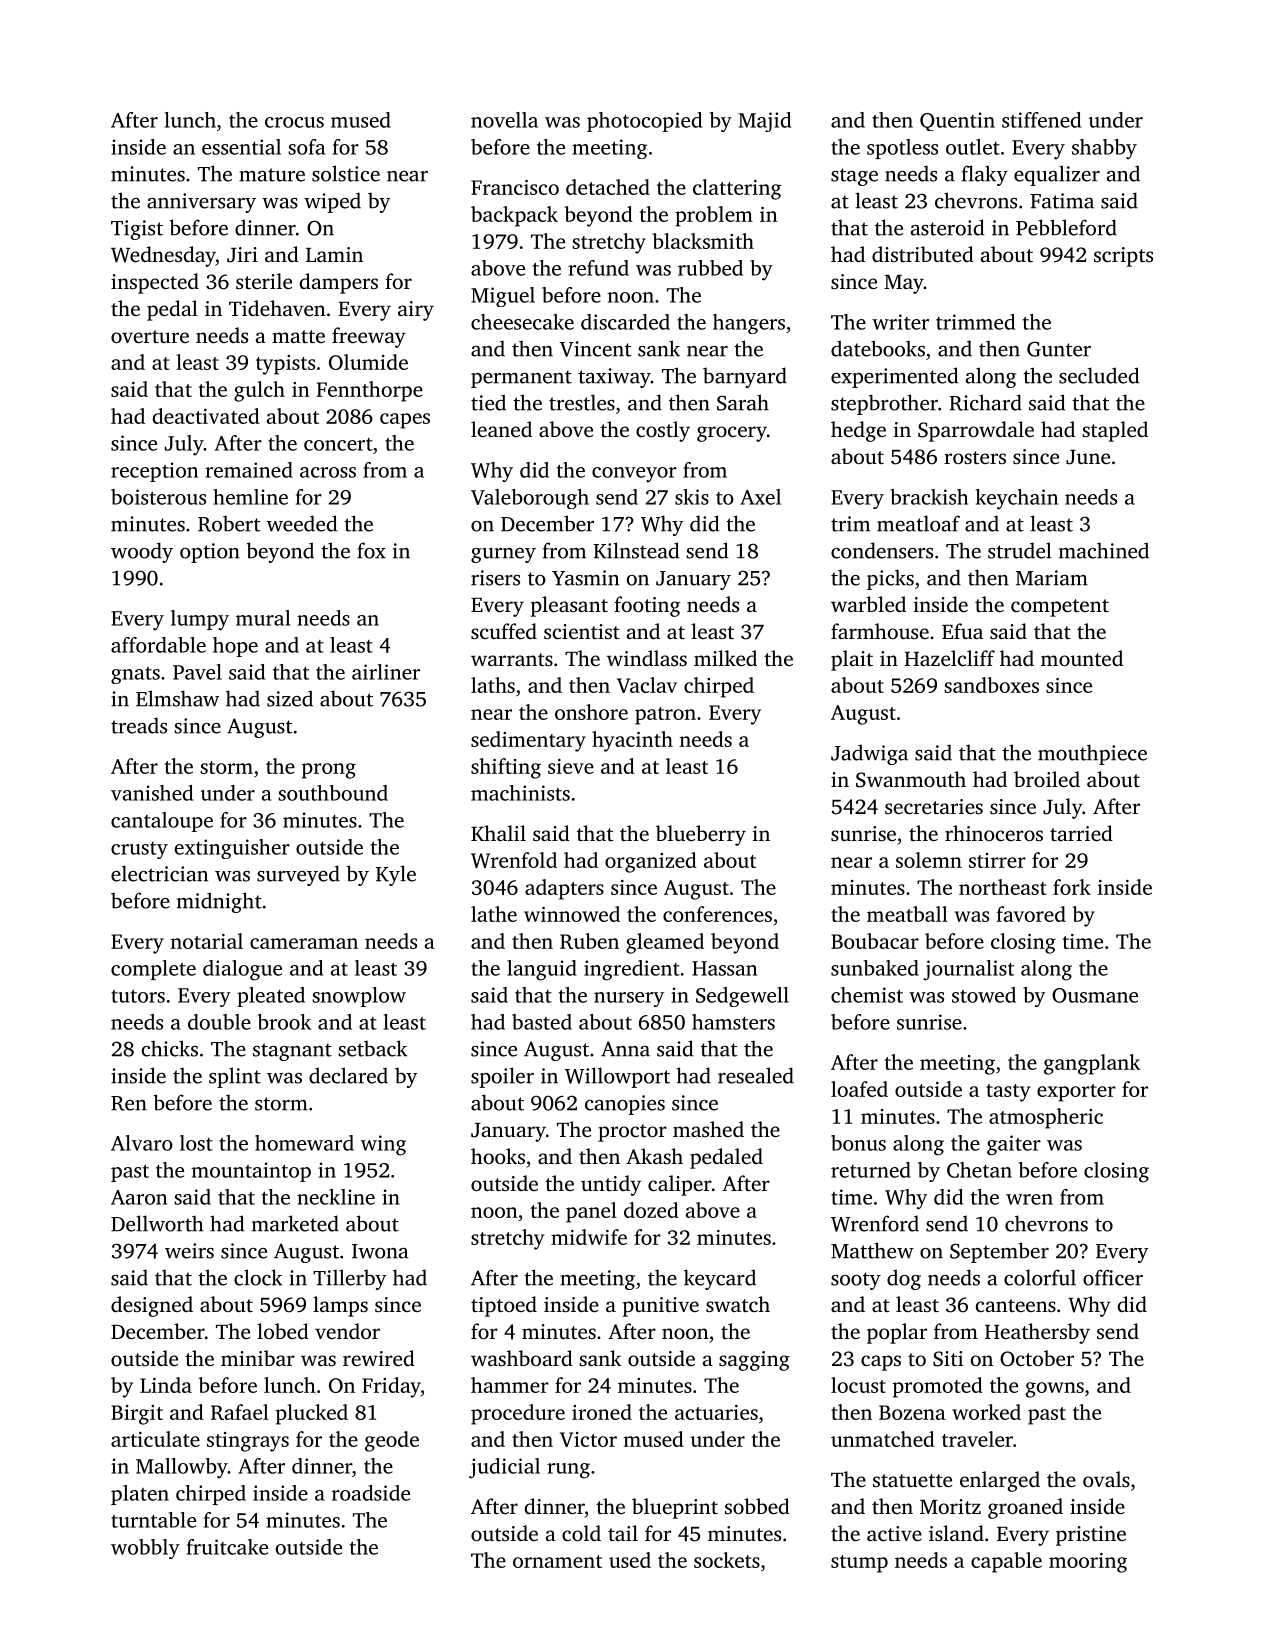 This screenshot has width=1266, height=1638. Describe the element at coordinates (1104, 550) in the screenshot. I see `machined` at that location.
